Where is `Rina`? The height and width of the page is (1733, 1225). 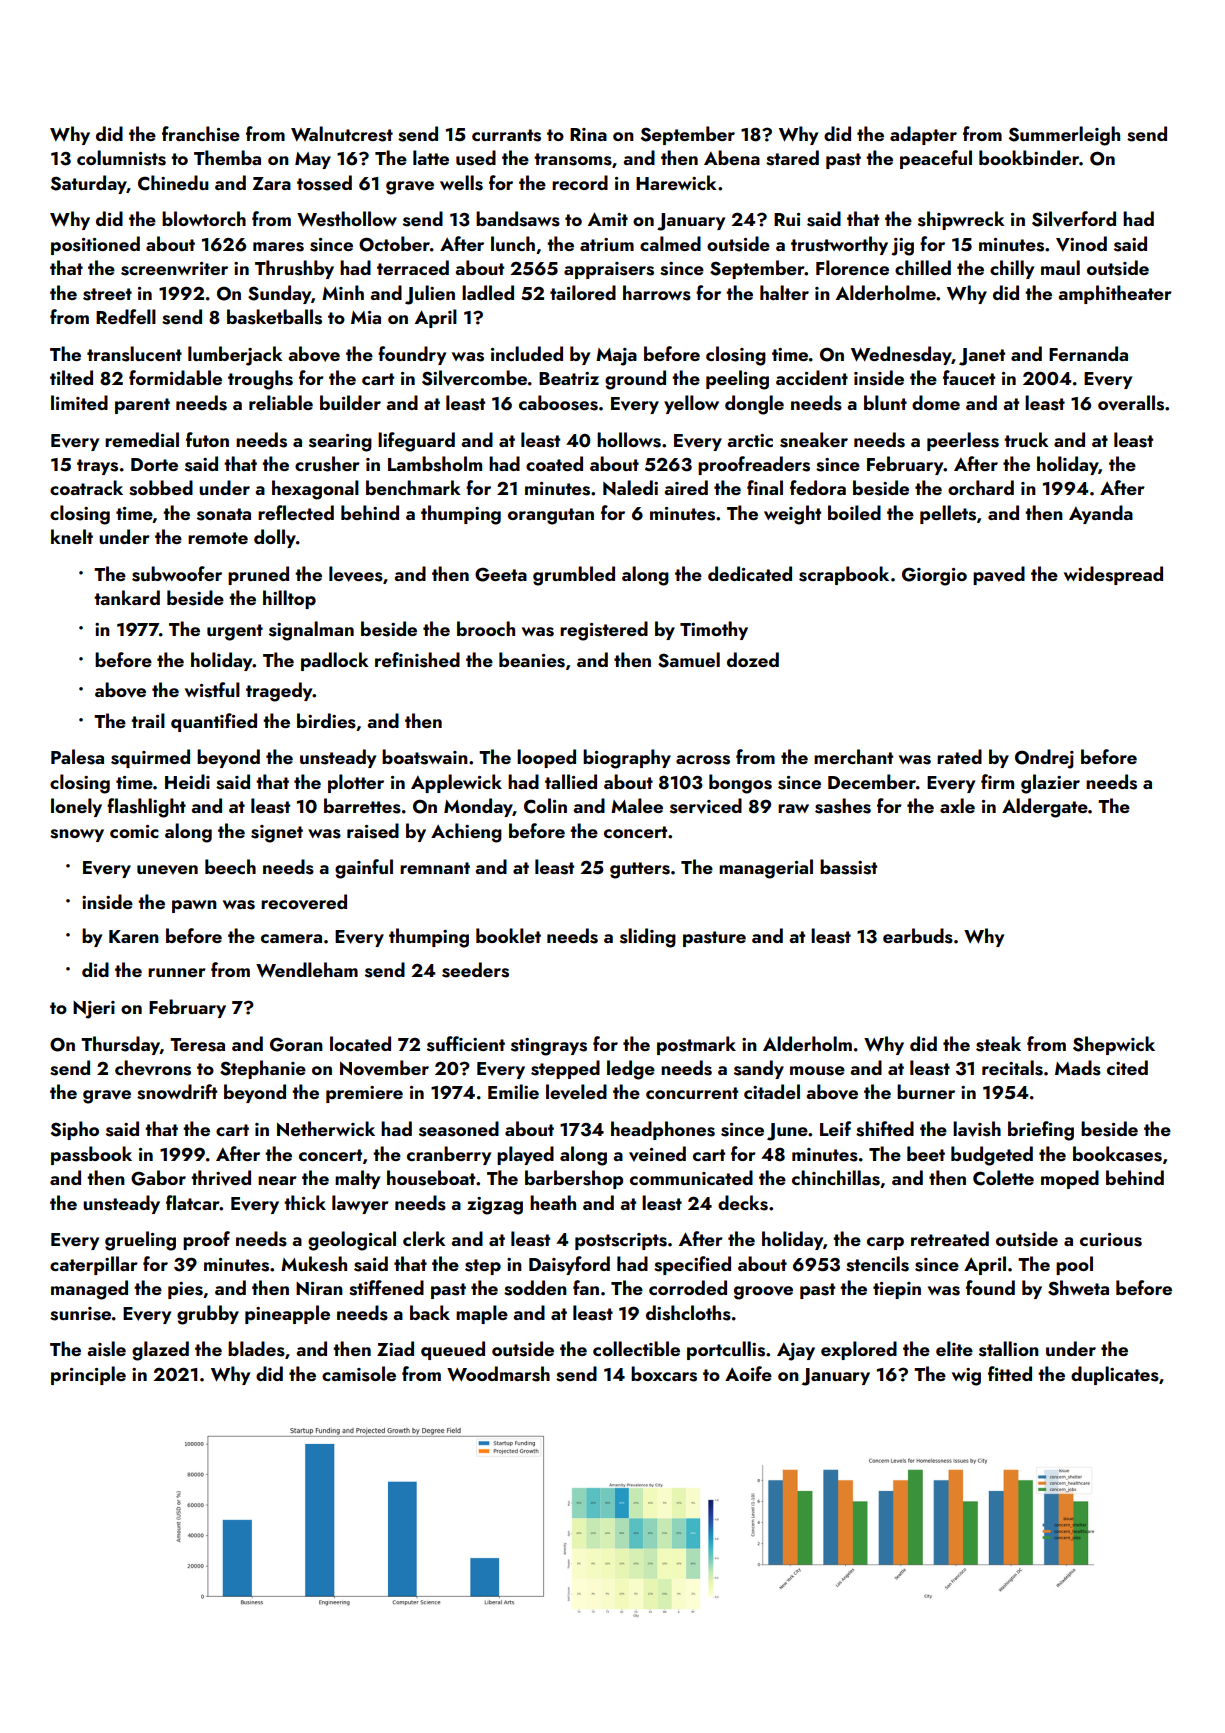
Rina is located at coordinates (588, 134).
